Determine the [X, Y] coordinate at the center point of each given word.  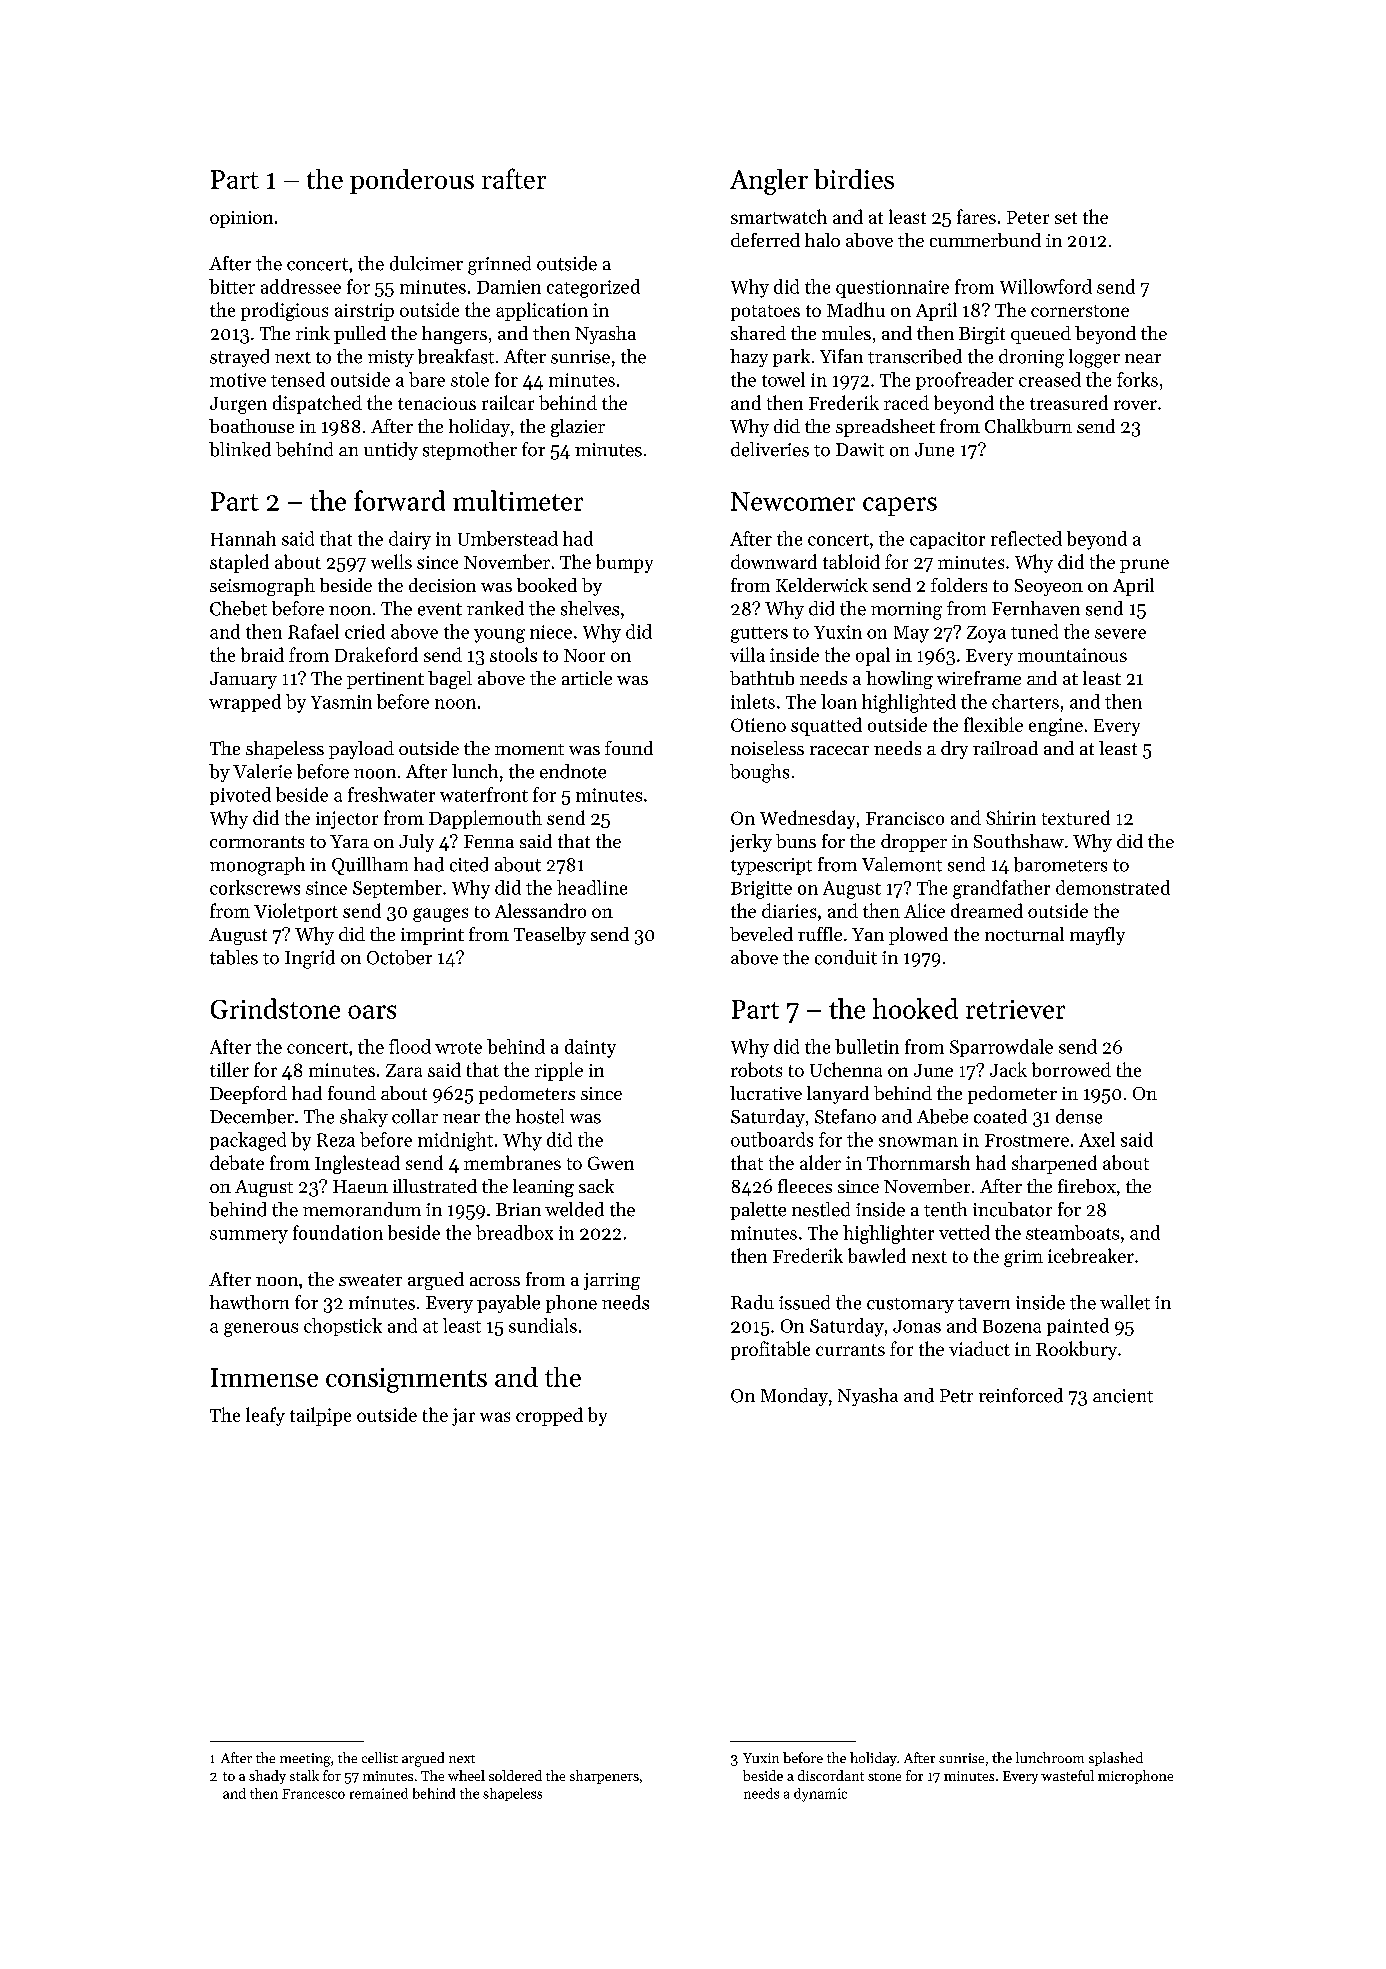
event [440, 609]
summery [249, 1237]
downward [774, 561]
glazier [578, 428]
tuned [1034, 631]
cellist [380, 1757]
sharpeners [604, 1777]
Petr [956, 1396]
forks [1137, 379]
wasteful [1067, 1775]
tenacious [437, 403]
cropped [549, 1416]
